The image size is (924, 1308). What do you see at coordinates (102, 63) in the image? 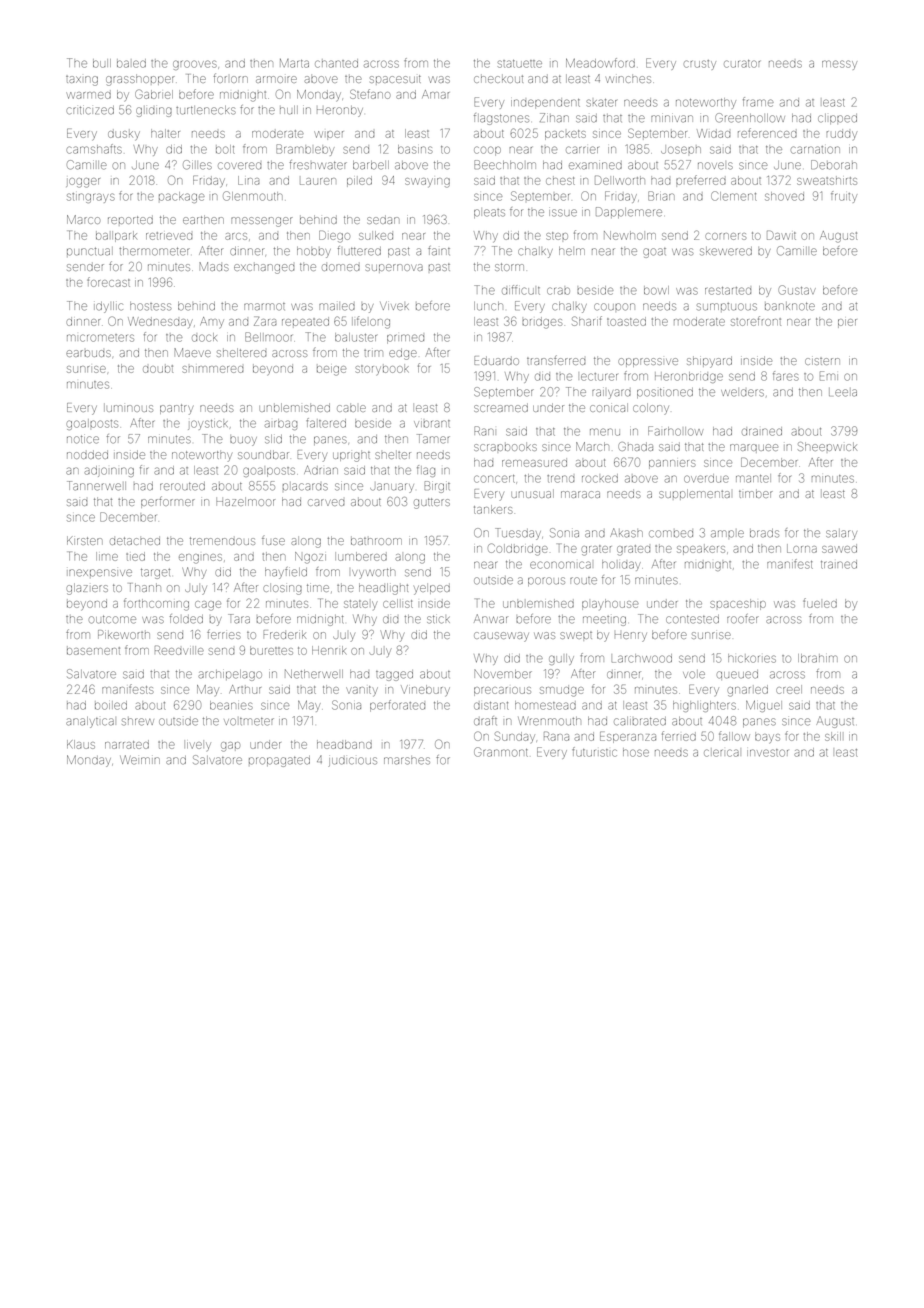
I see `bull` at bounding box center [102, 63].
